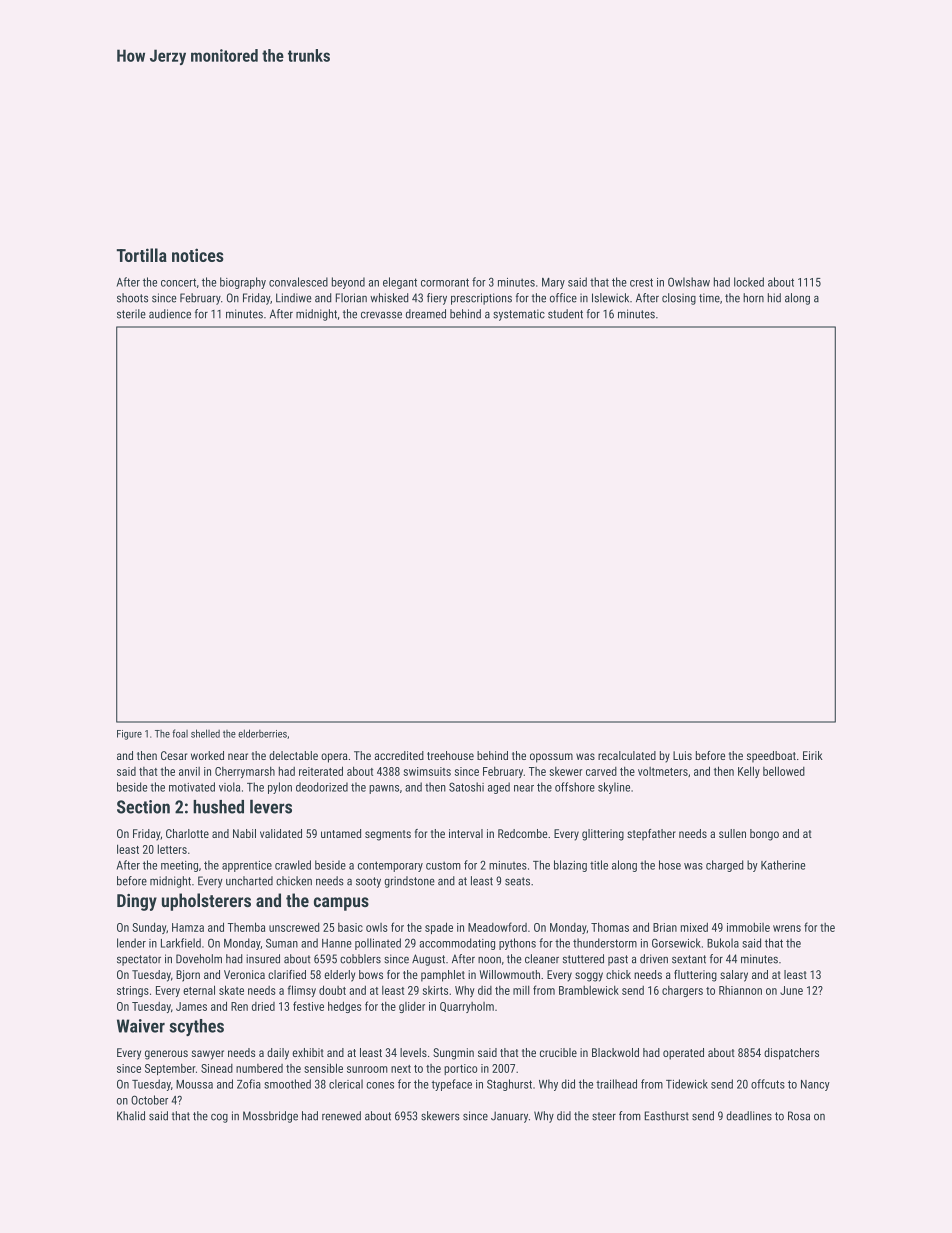 The width and height of the document is (952, 1233). Describe the element at coordinates (774, 298) in the document. I see `hid` at that location.
